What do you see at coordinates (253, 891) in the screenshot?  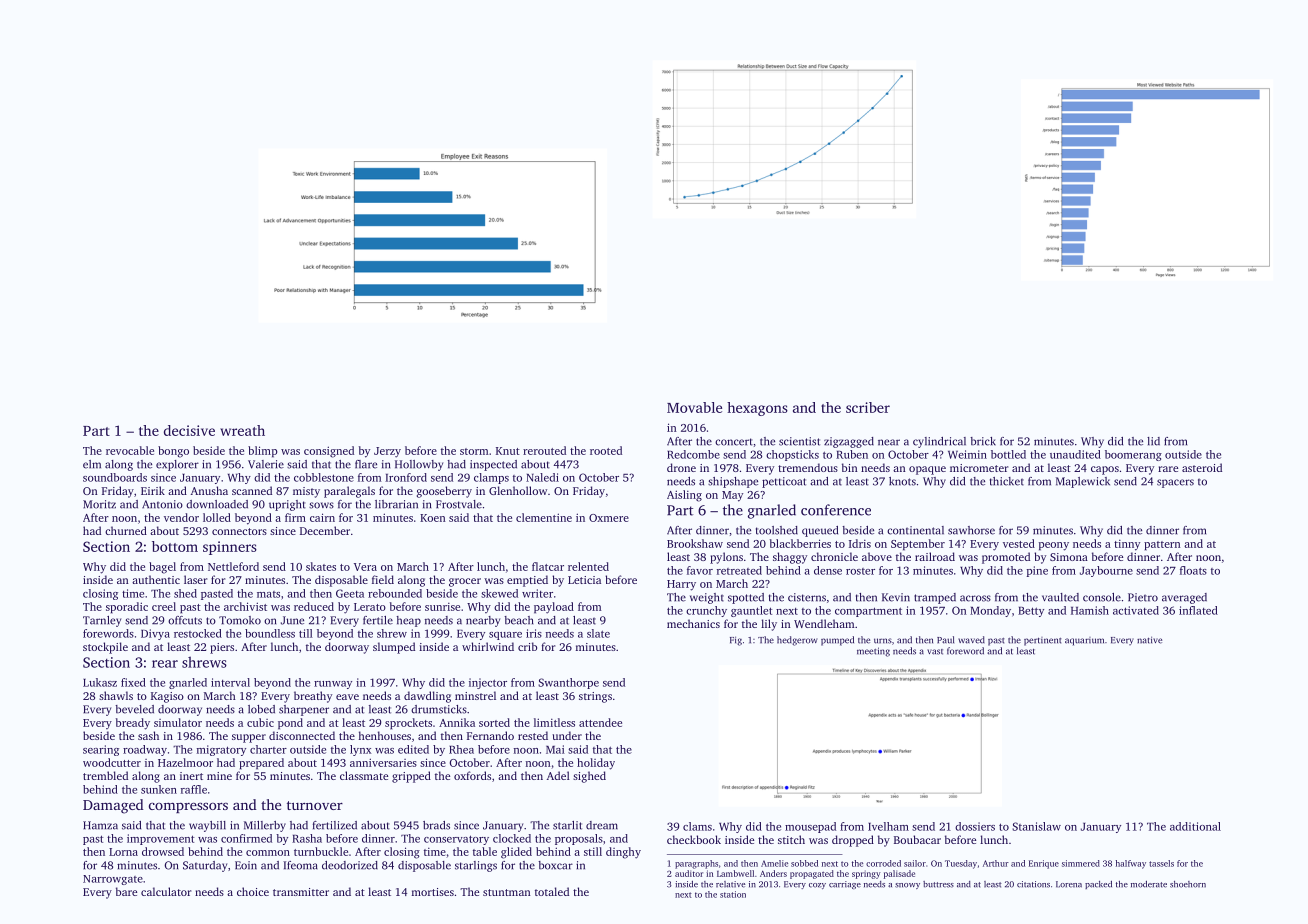 I see `choice` at bounding box center [253, 891].
